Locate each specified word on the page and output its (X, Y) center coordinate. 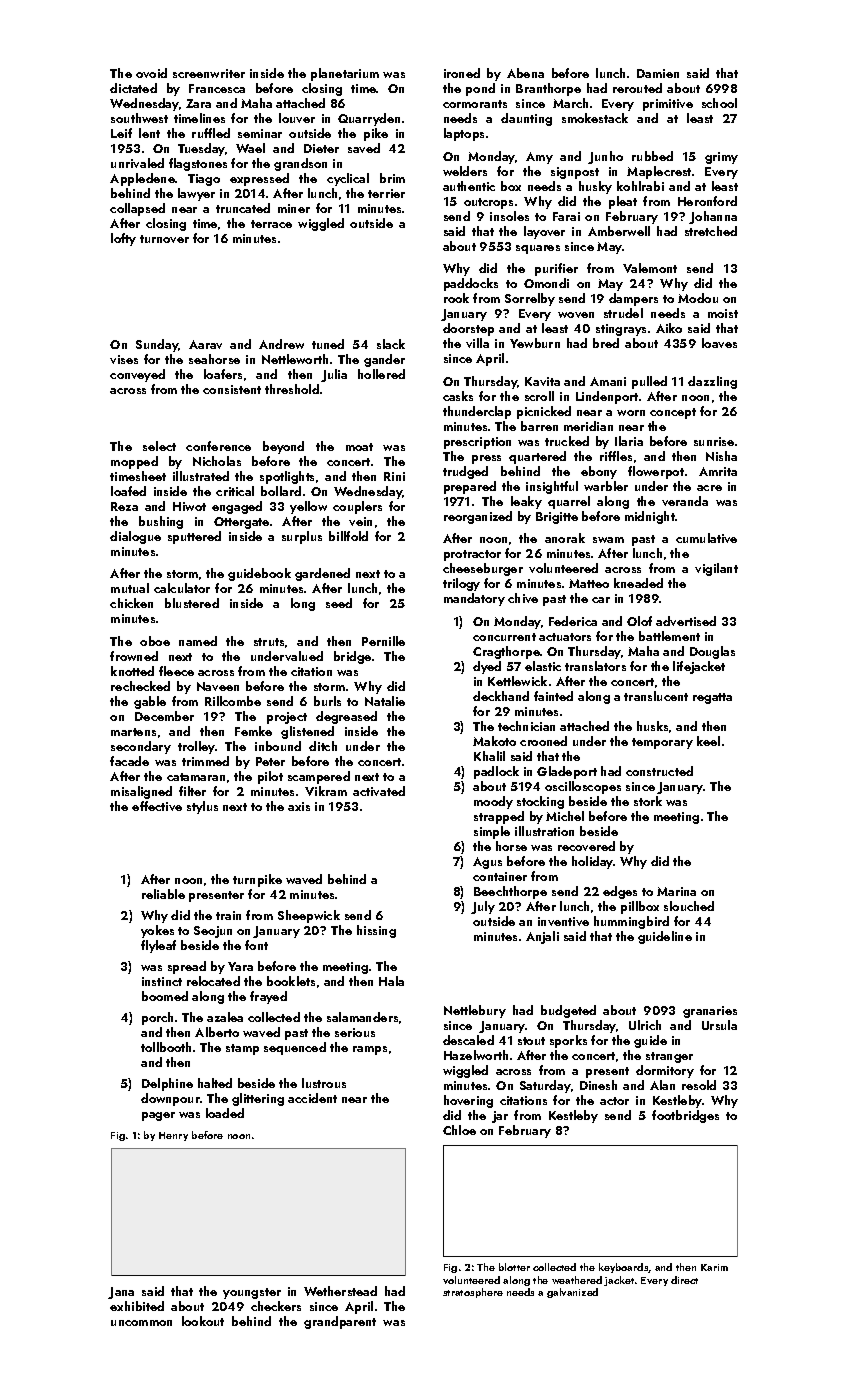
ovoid (151, 73)
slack (391, 344)
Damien (658, 73)
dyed (487, 667)
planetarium (345, 74)
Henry (173, 1136)
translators (595, 666)
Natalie (385, 701)
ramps (370, 1050)
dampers (633, 299)
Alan (662, 1085)
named (198, 641)
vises (124, 359)
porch (157, 1018)
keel (708, 741)
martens (133, 732)
